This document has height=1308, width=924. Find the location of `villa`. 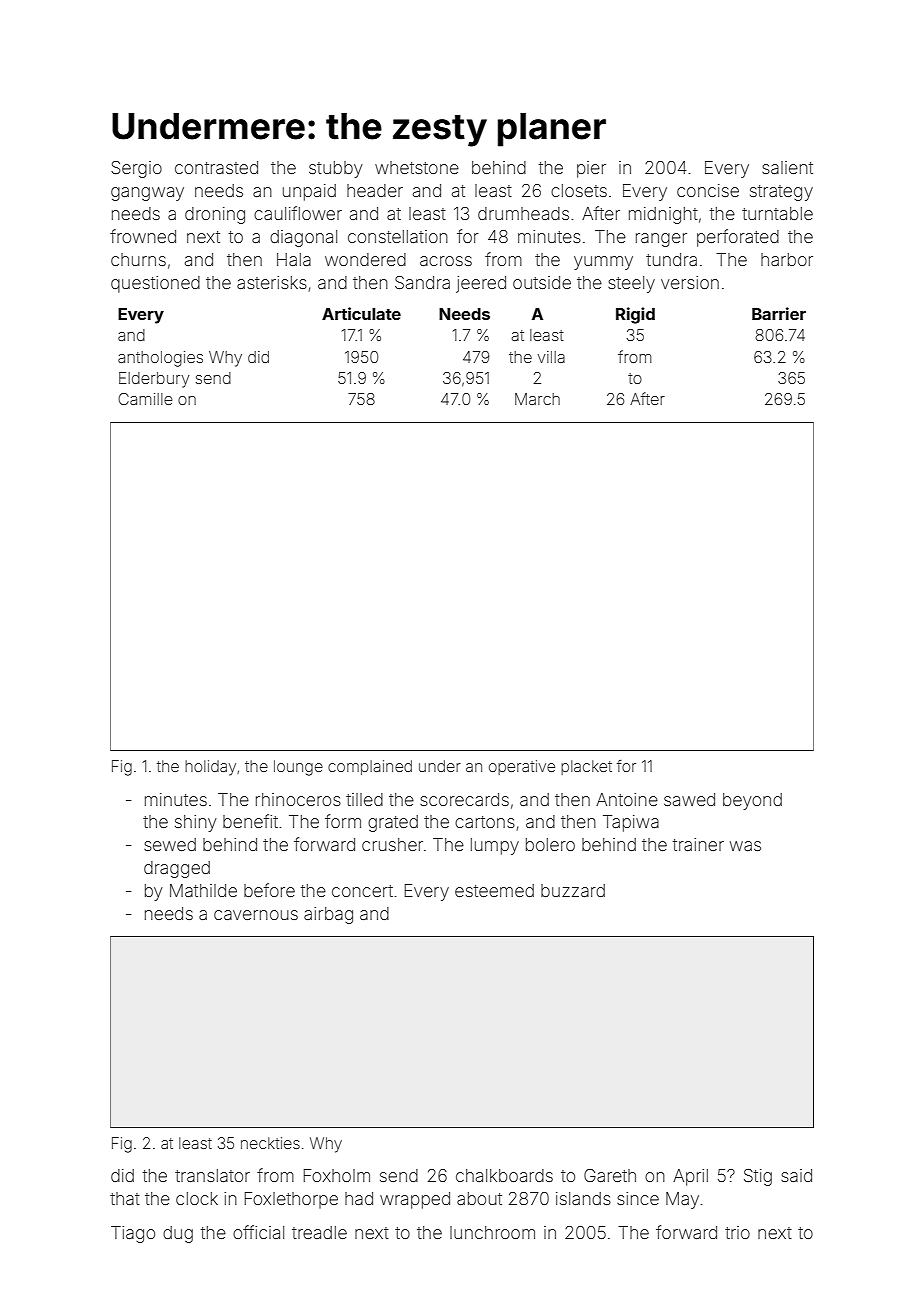

villa is located at coordinates (551, 357).
